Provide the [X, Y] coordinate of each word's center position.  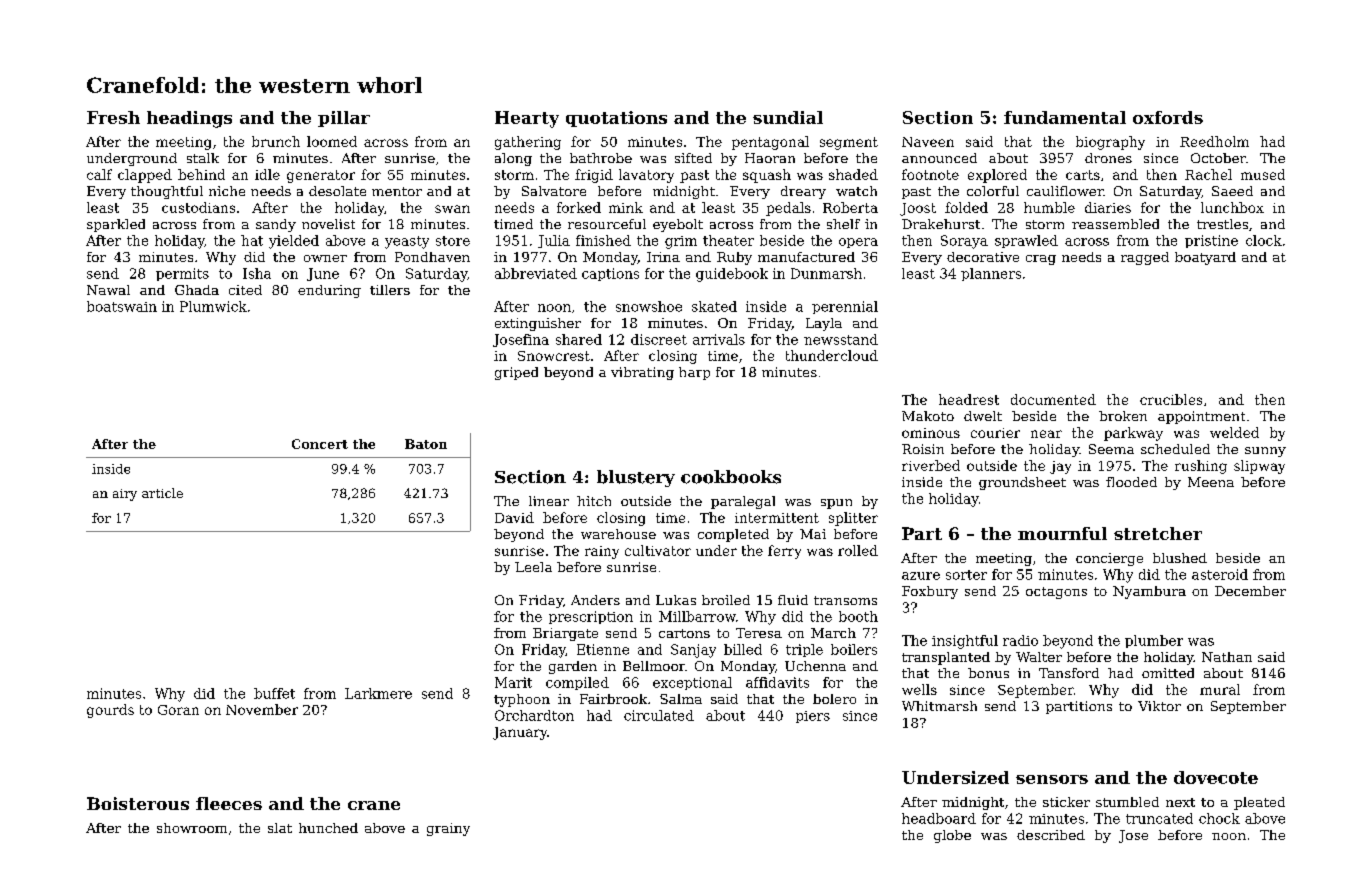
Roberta [850, 207]
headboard [939, 818]
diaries [1108, 207]
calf [99, 174]
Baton [426, 444]
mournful [1062, 533]
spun [836, 504]
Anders [595, 600]
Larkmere [378, 693]
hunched [328, 828]
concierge [1109, 559]
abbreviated [536, 273]
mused [1263, 174]
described [1051, 835]
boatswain [122, 306]
